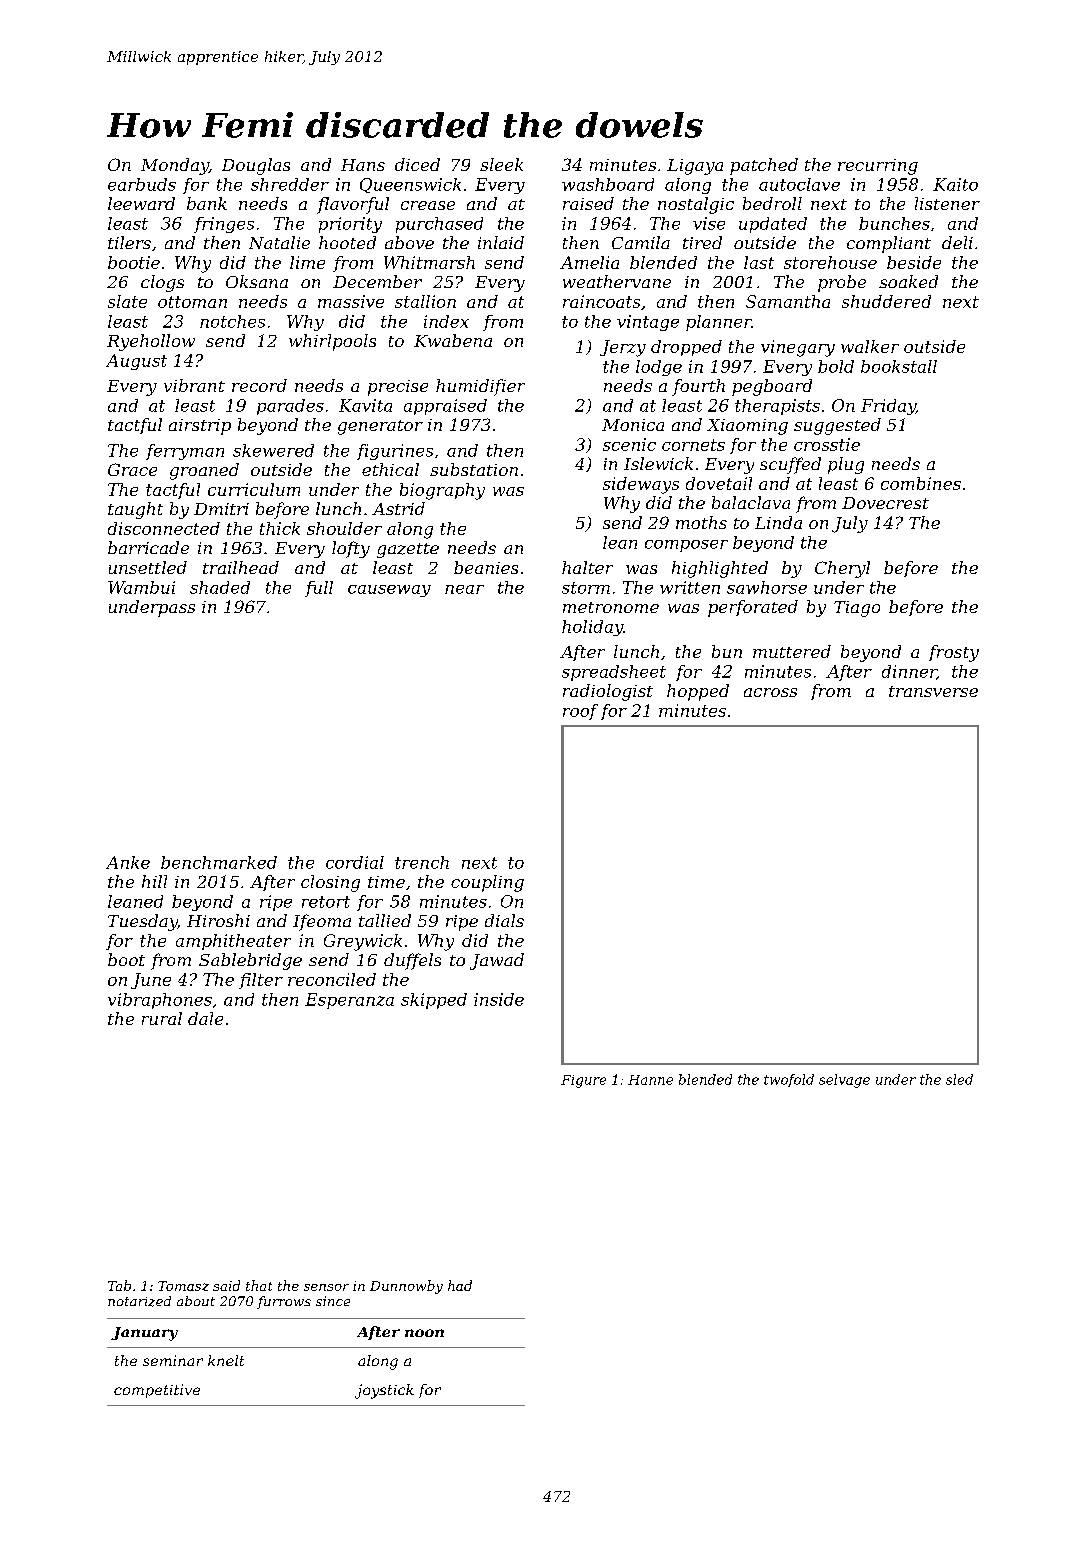  I want to click on benchmarked, so click(219, 862).
